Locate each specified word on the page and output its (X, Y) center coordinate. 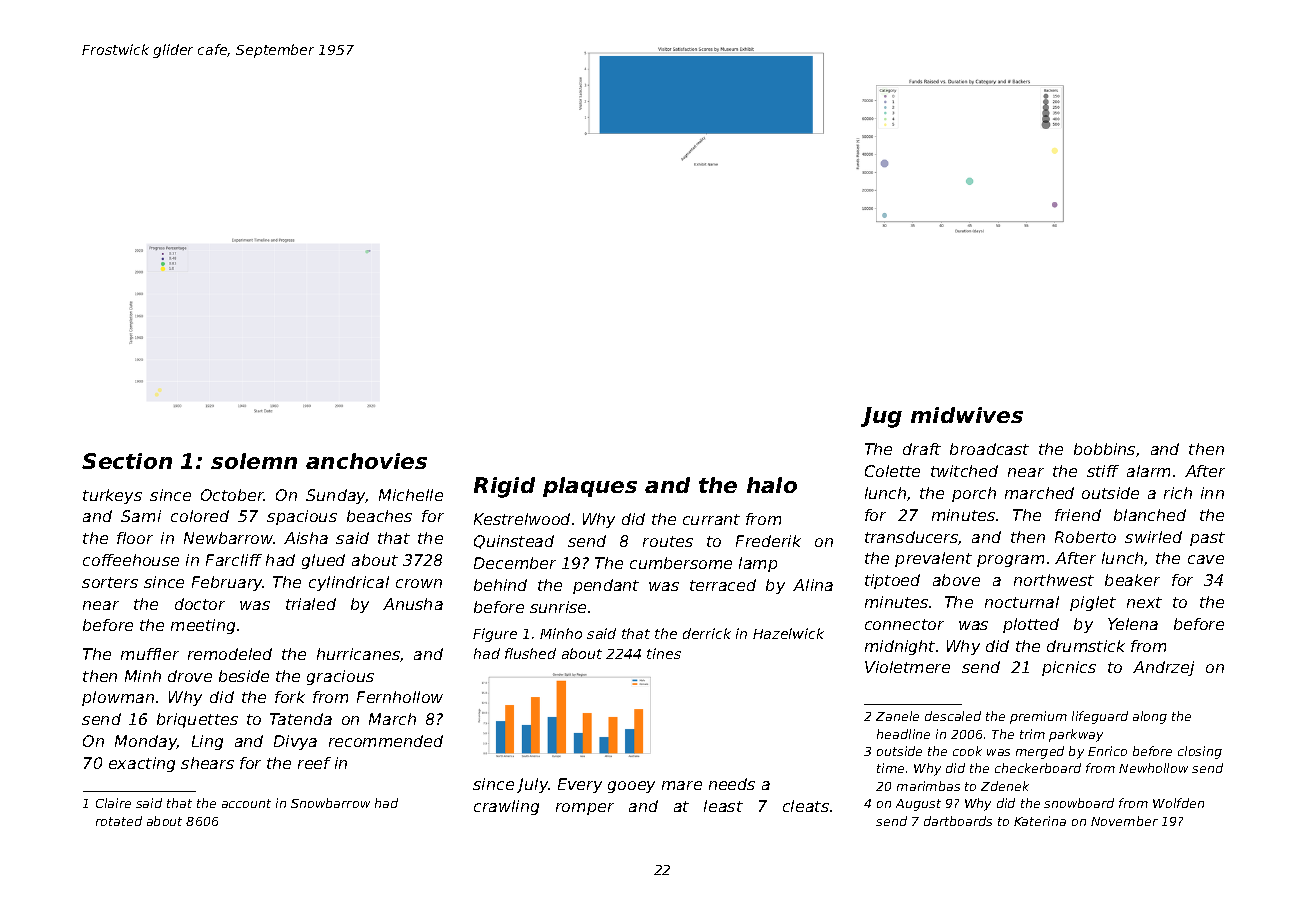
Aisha (306, 538)
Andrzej (1163, 668)
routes (668, 541)
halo (772, 485)
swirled (1153, 537)
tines (664, 653)
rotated (119, 821)
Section (127, 461)
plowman (118, 698)
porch (974, 494)
